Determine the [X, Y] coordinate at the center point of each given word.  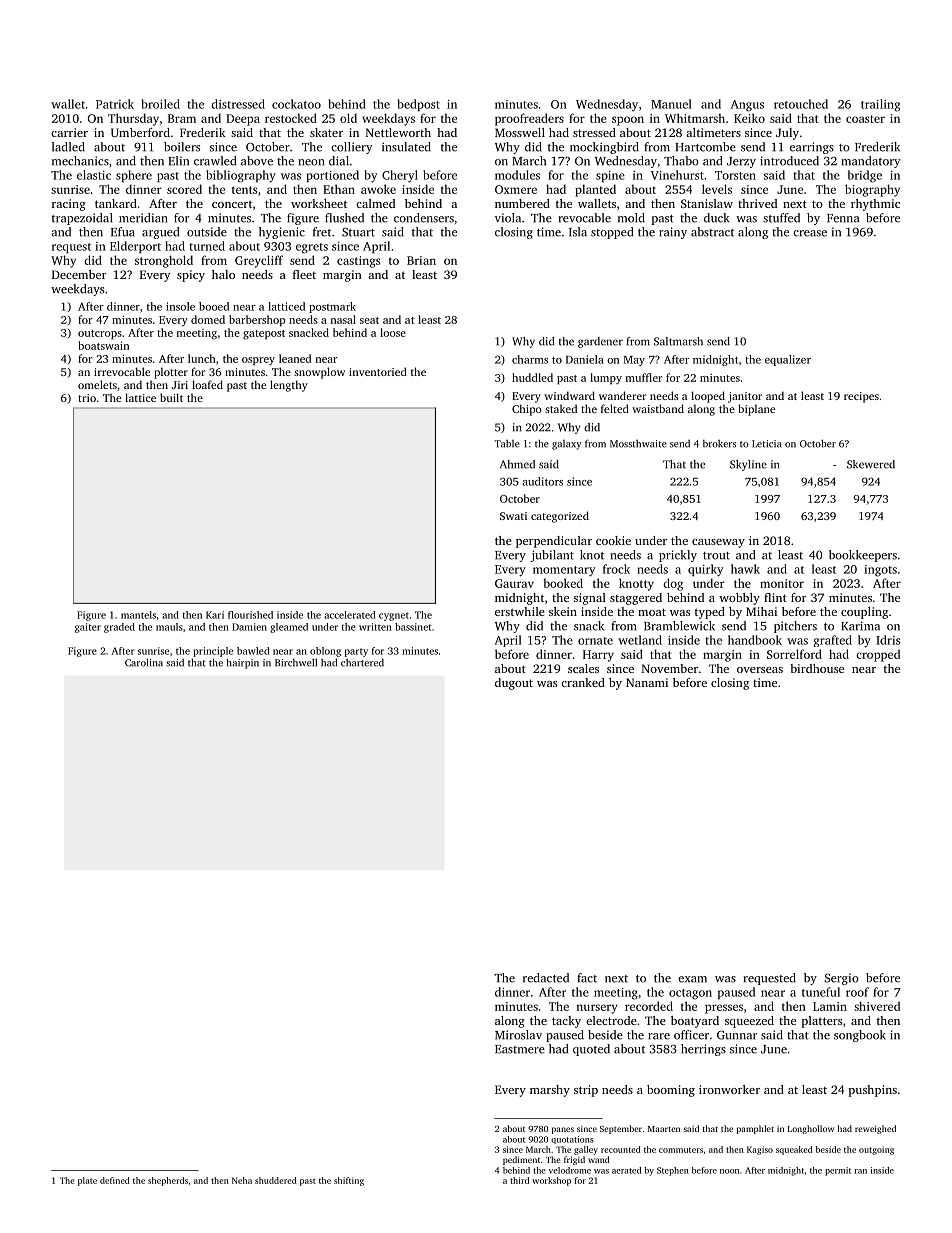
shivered [877, 1006]
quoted [591, 1050]
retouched [801, 104]
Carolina [144, 662]
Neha [242, 1180]
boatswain [103, 345]
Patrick [115, 104]
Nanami [647, 682]
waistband [658, 408]
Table [507, 444]
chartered [362, 663]
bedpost [418, 105]
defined [115, 1180]
